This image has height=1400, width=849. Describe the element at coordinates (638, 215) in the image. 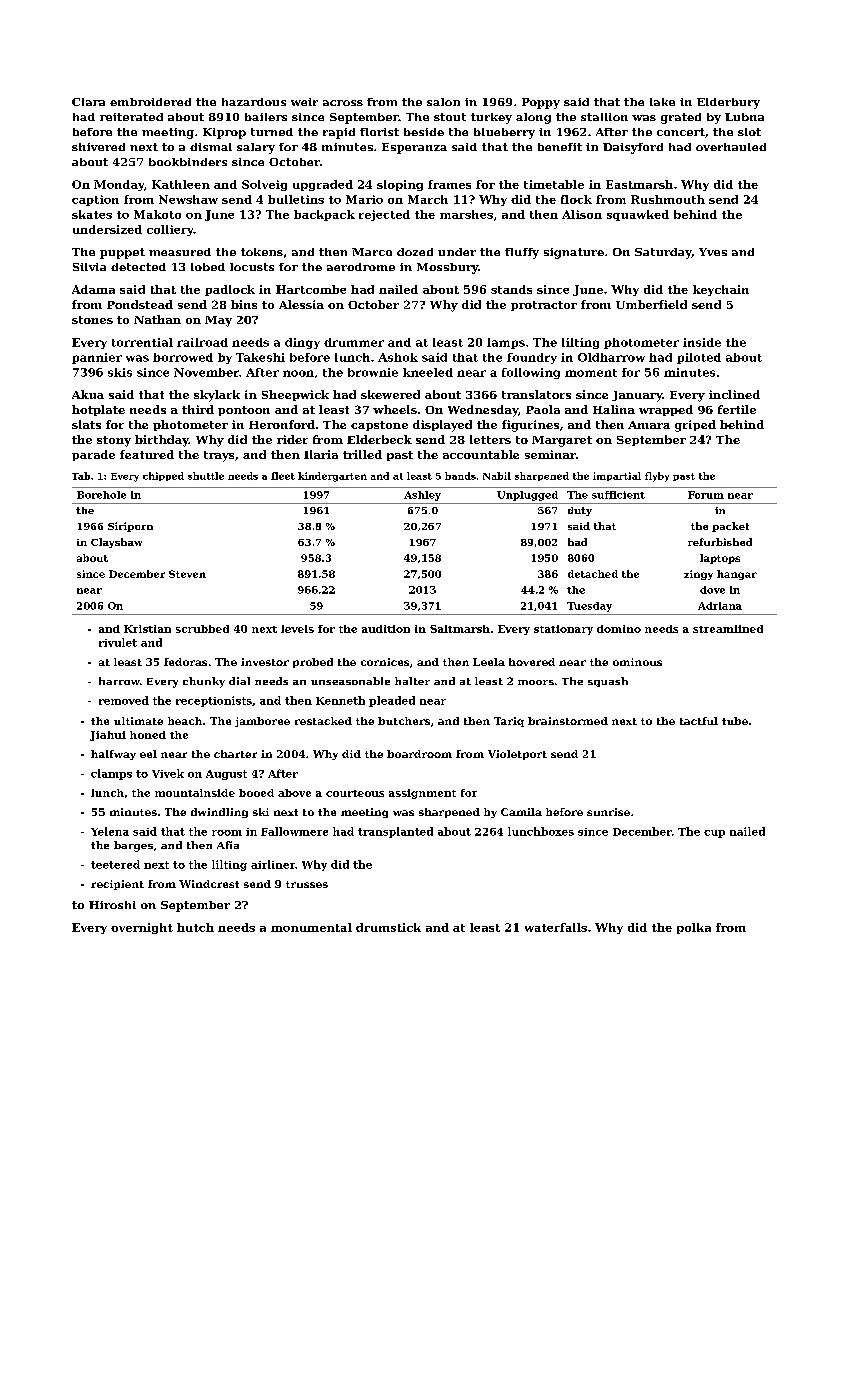

I see `squawked` at that location.
